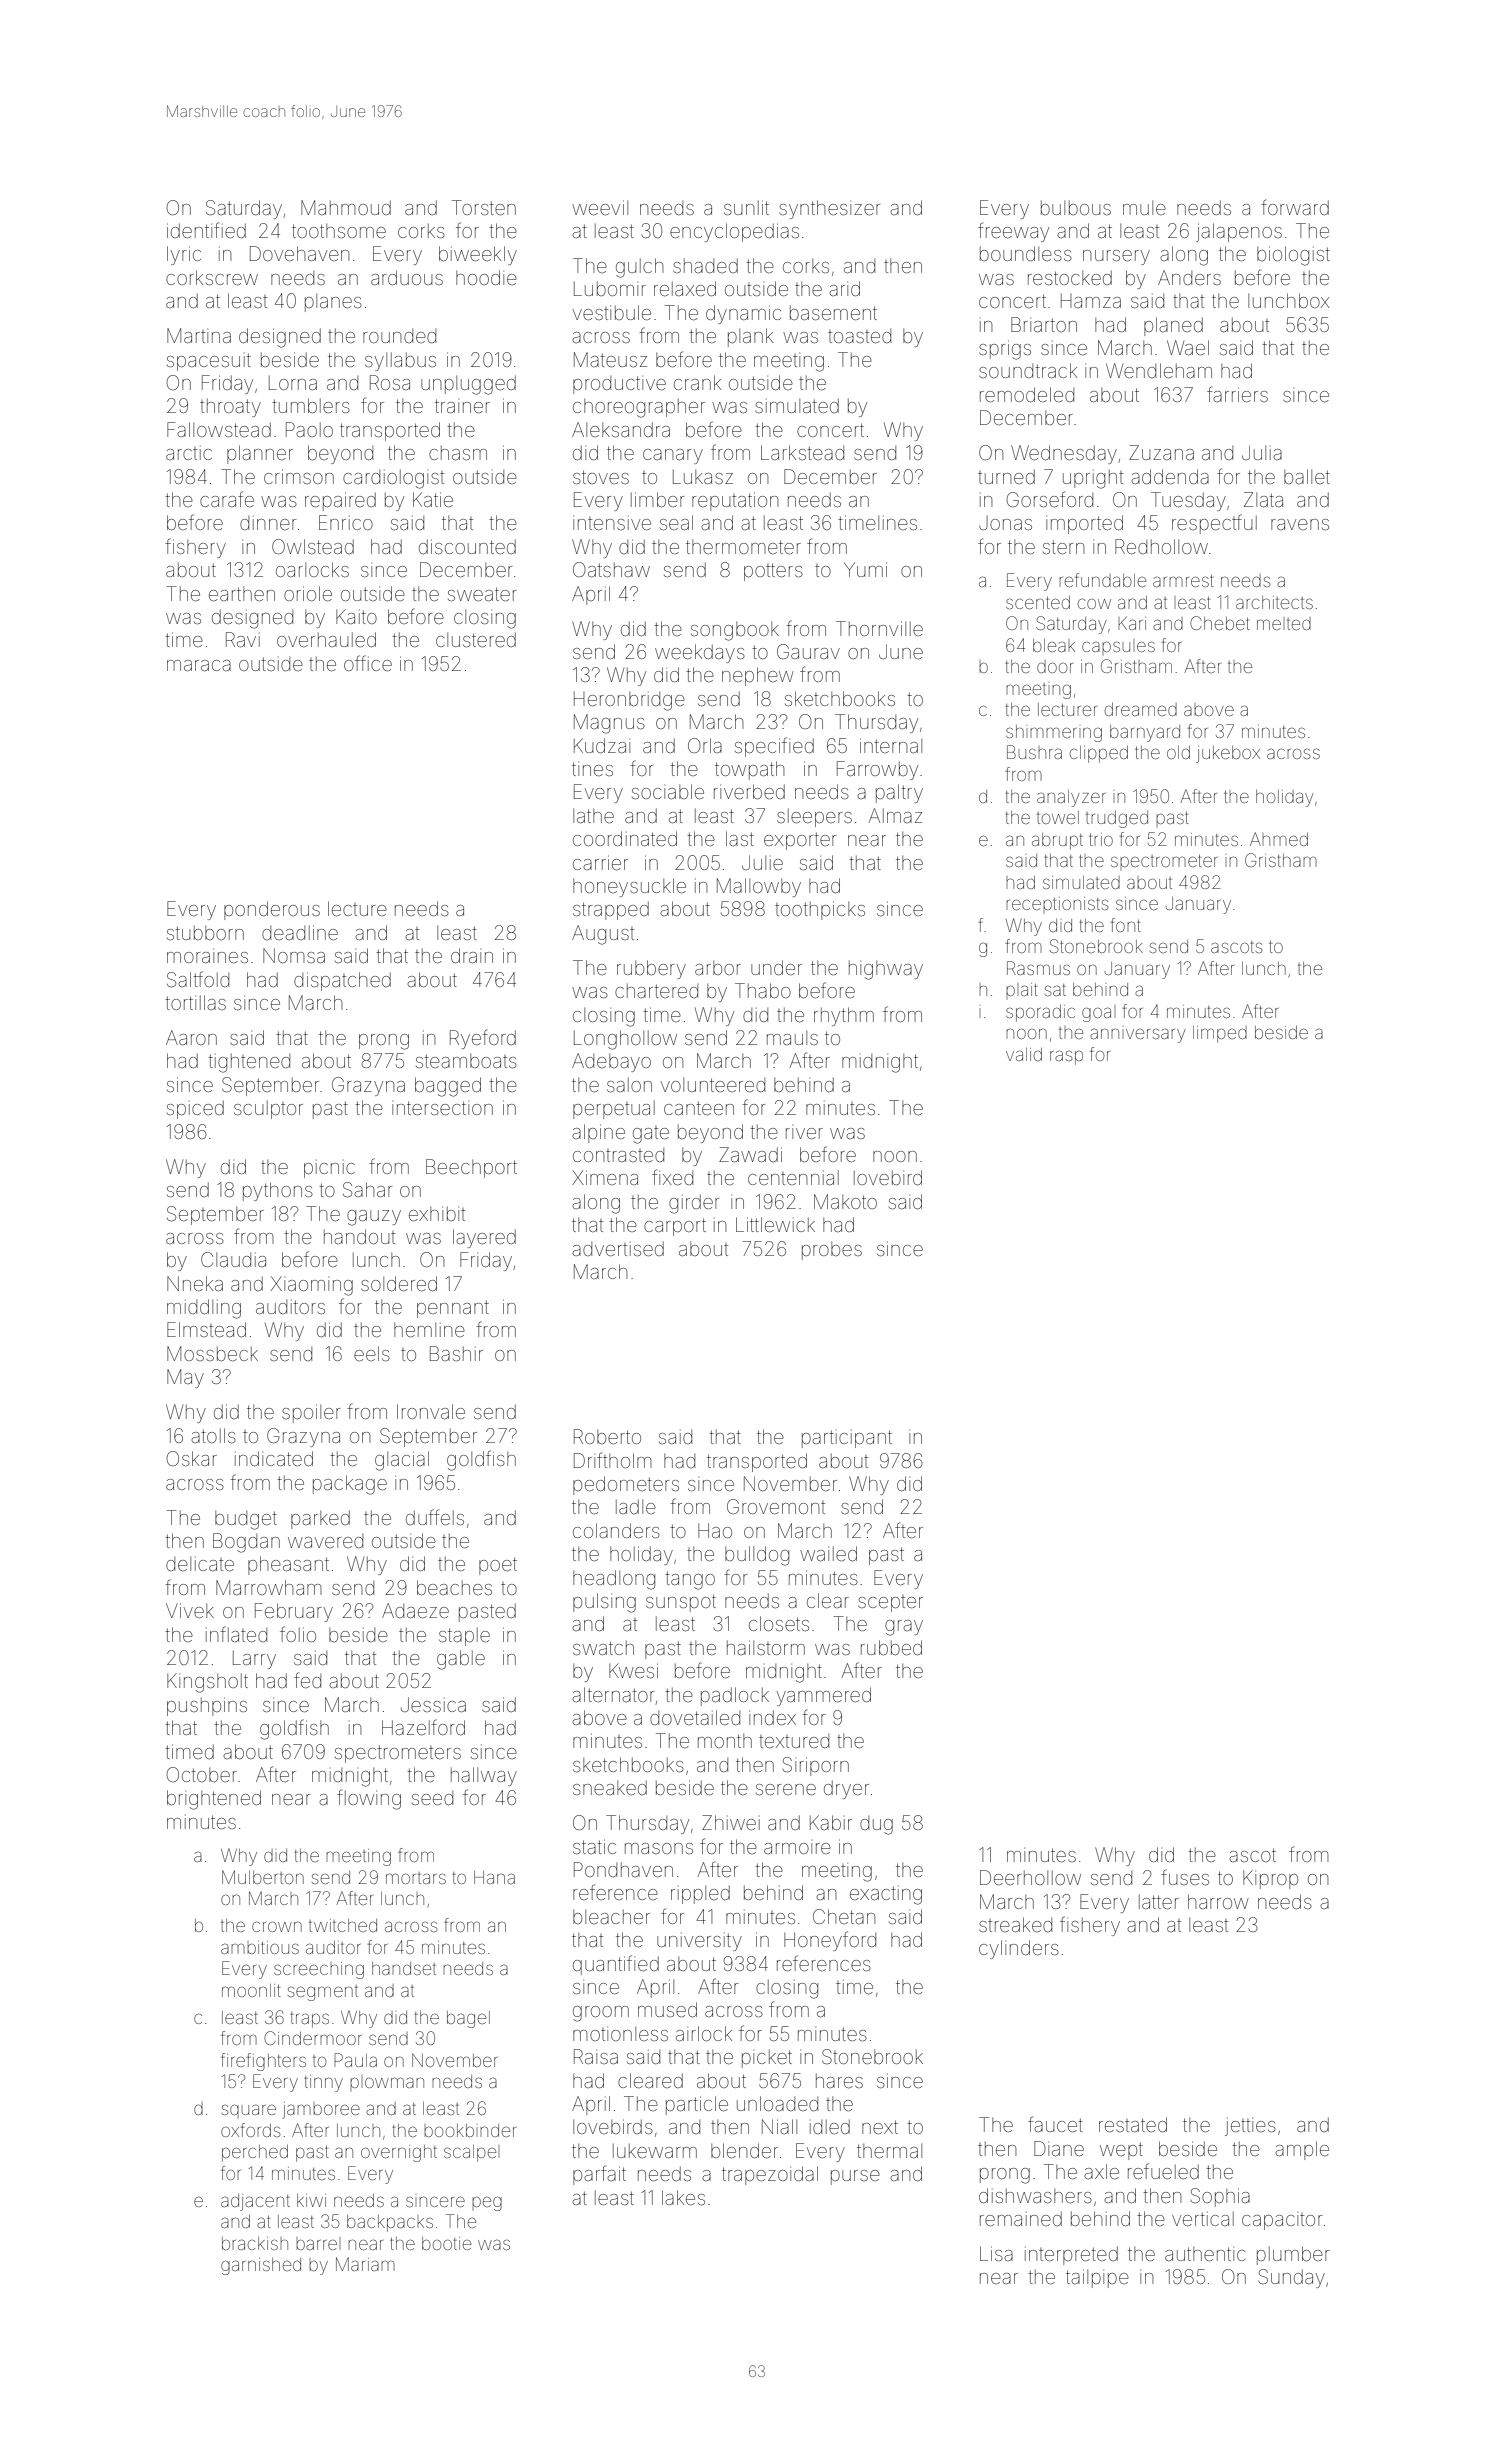 The height and width of the page is (2464, 1496). Describe the element at coordinates (829, 209) in the page. I see `synthesizer` at that location.
